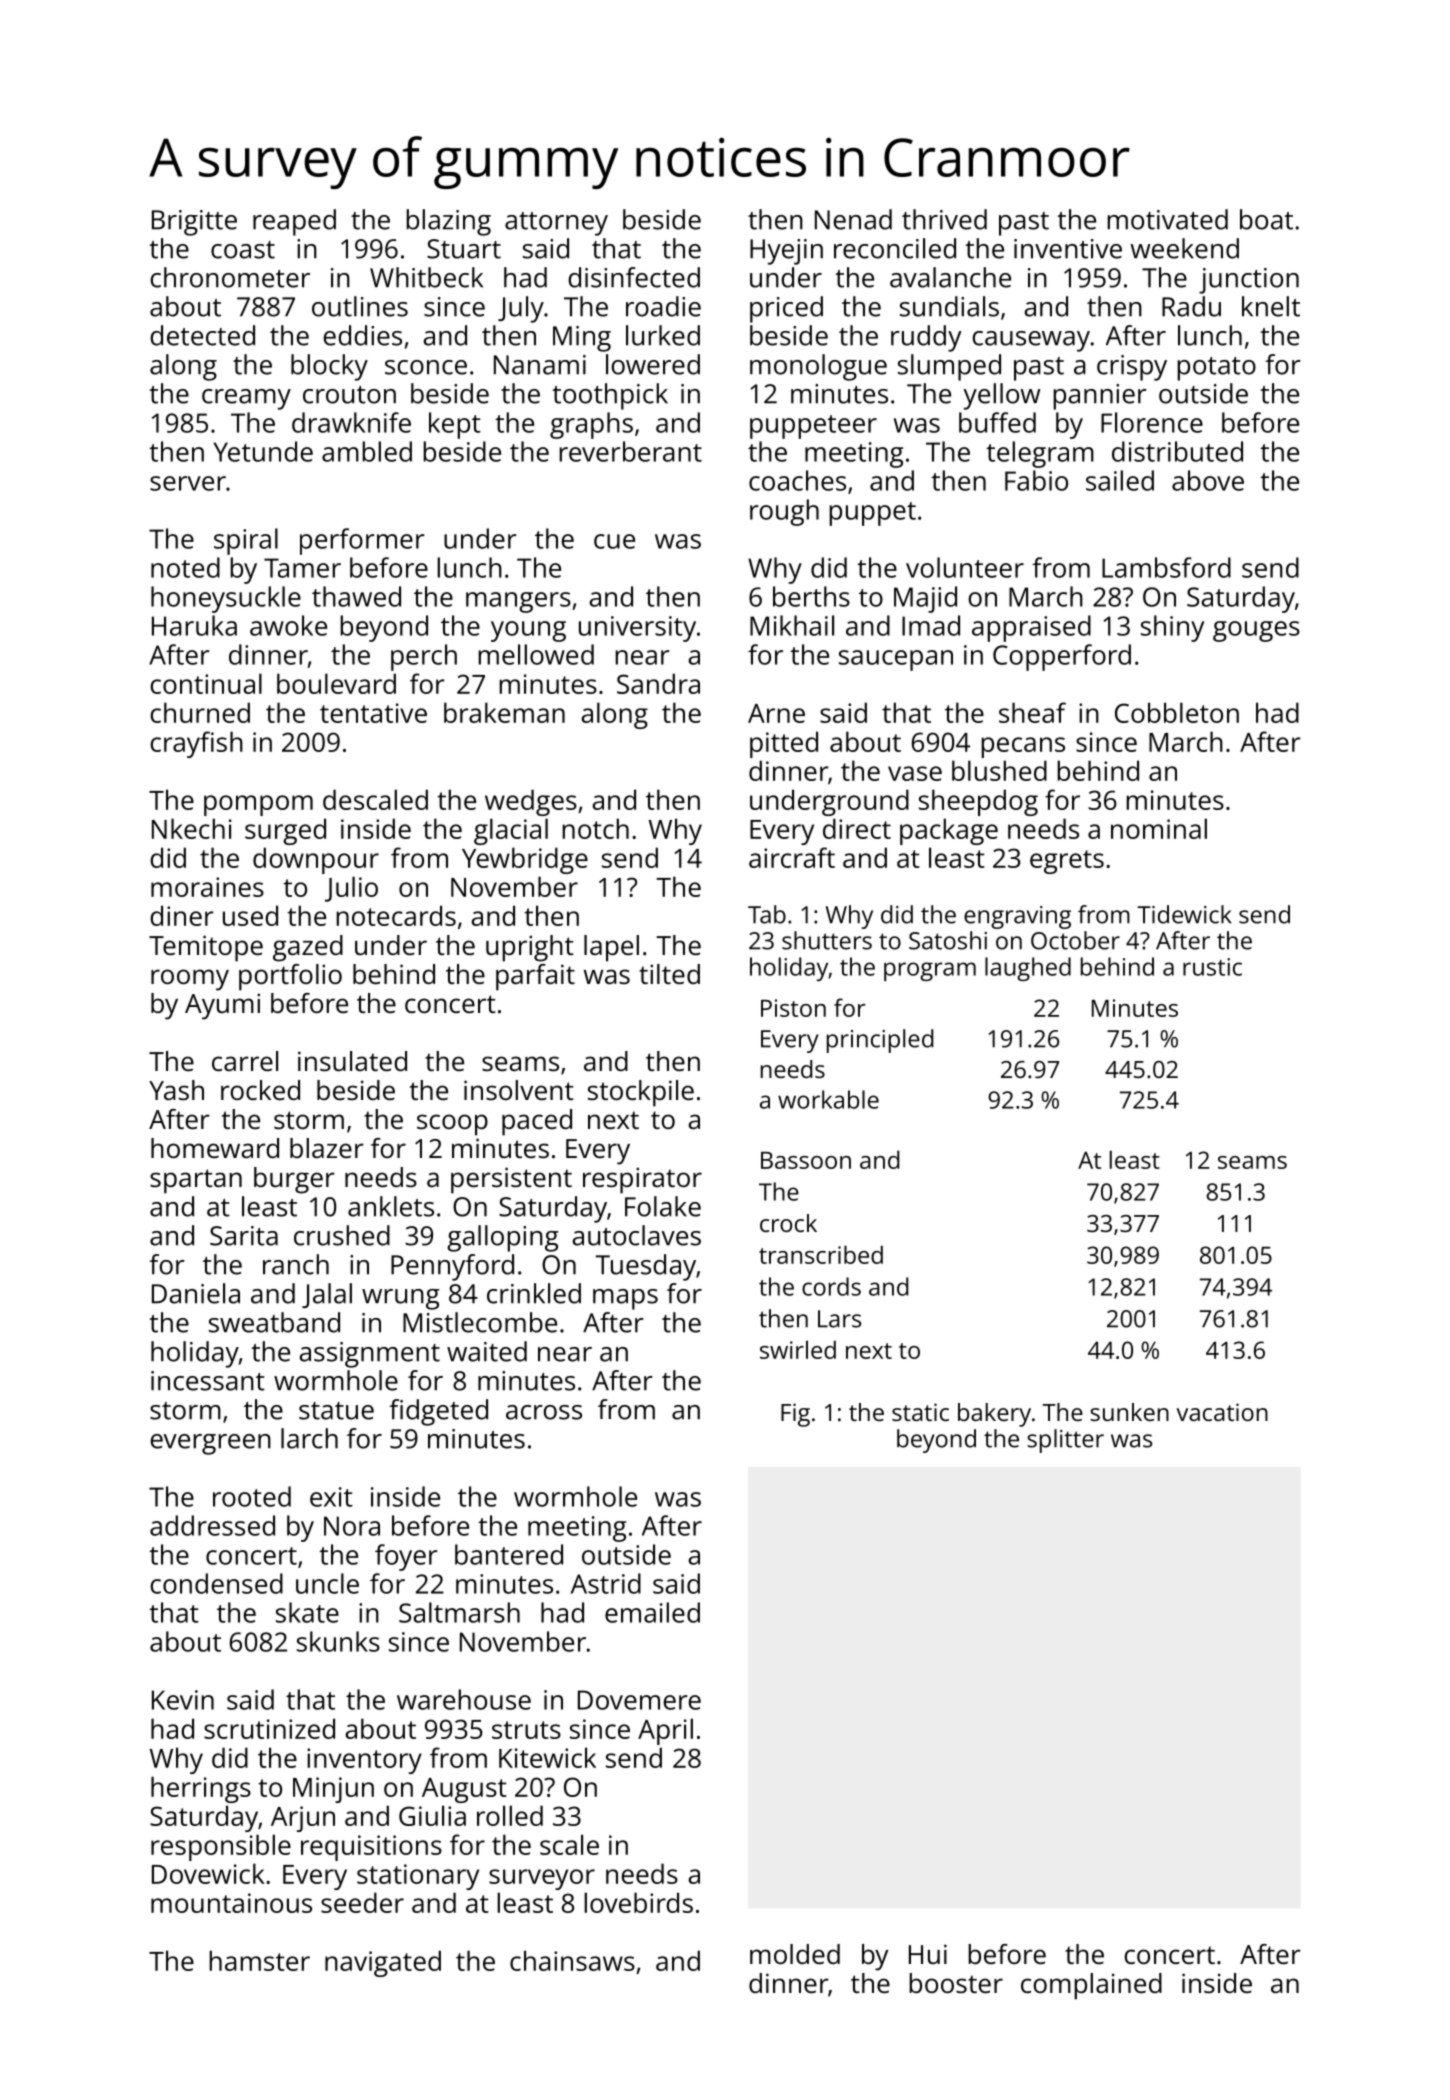 This document has width=1450, height=2100. Describe the element at coordinates (196, 744) in the document. I see `crayfish` at that location.
